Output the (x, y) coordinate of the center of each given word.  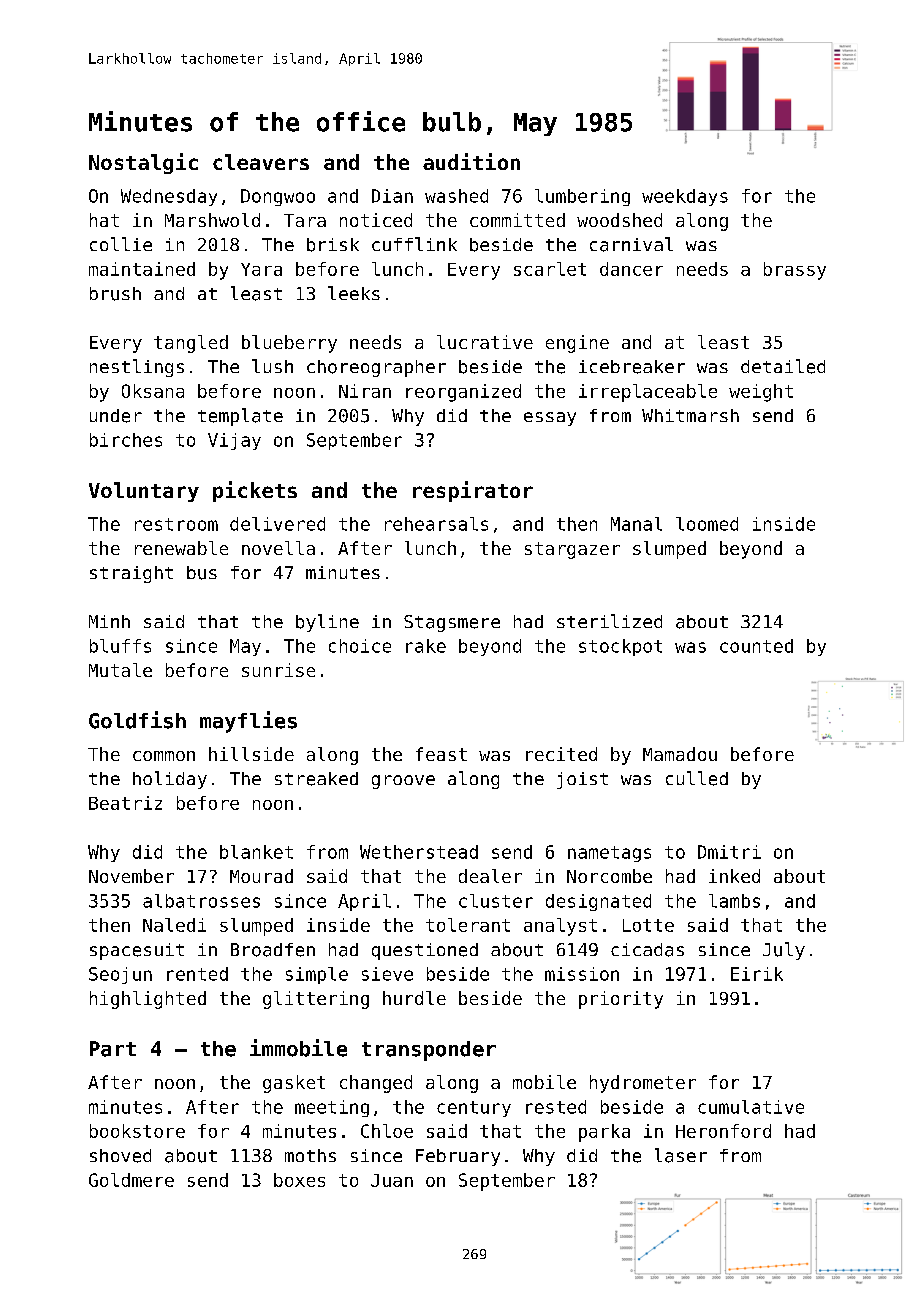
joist (582, 780)
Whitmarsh (690, 415)
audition (471, 161)
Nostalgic (143, 163)
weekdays (685, 197)
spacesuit (137, 951)
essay (550, 419)
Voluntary (144, 492)
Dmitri (729, 852)
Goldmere (131, 1180)
